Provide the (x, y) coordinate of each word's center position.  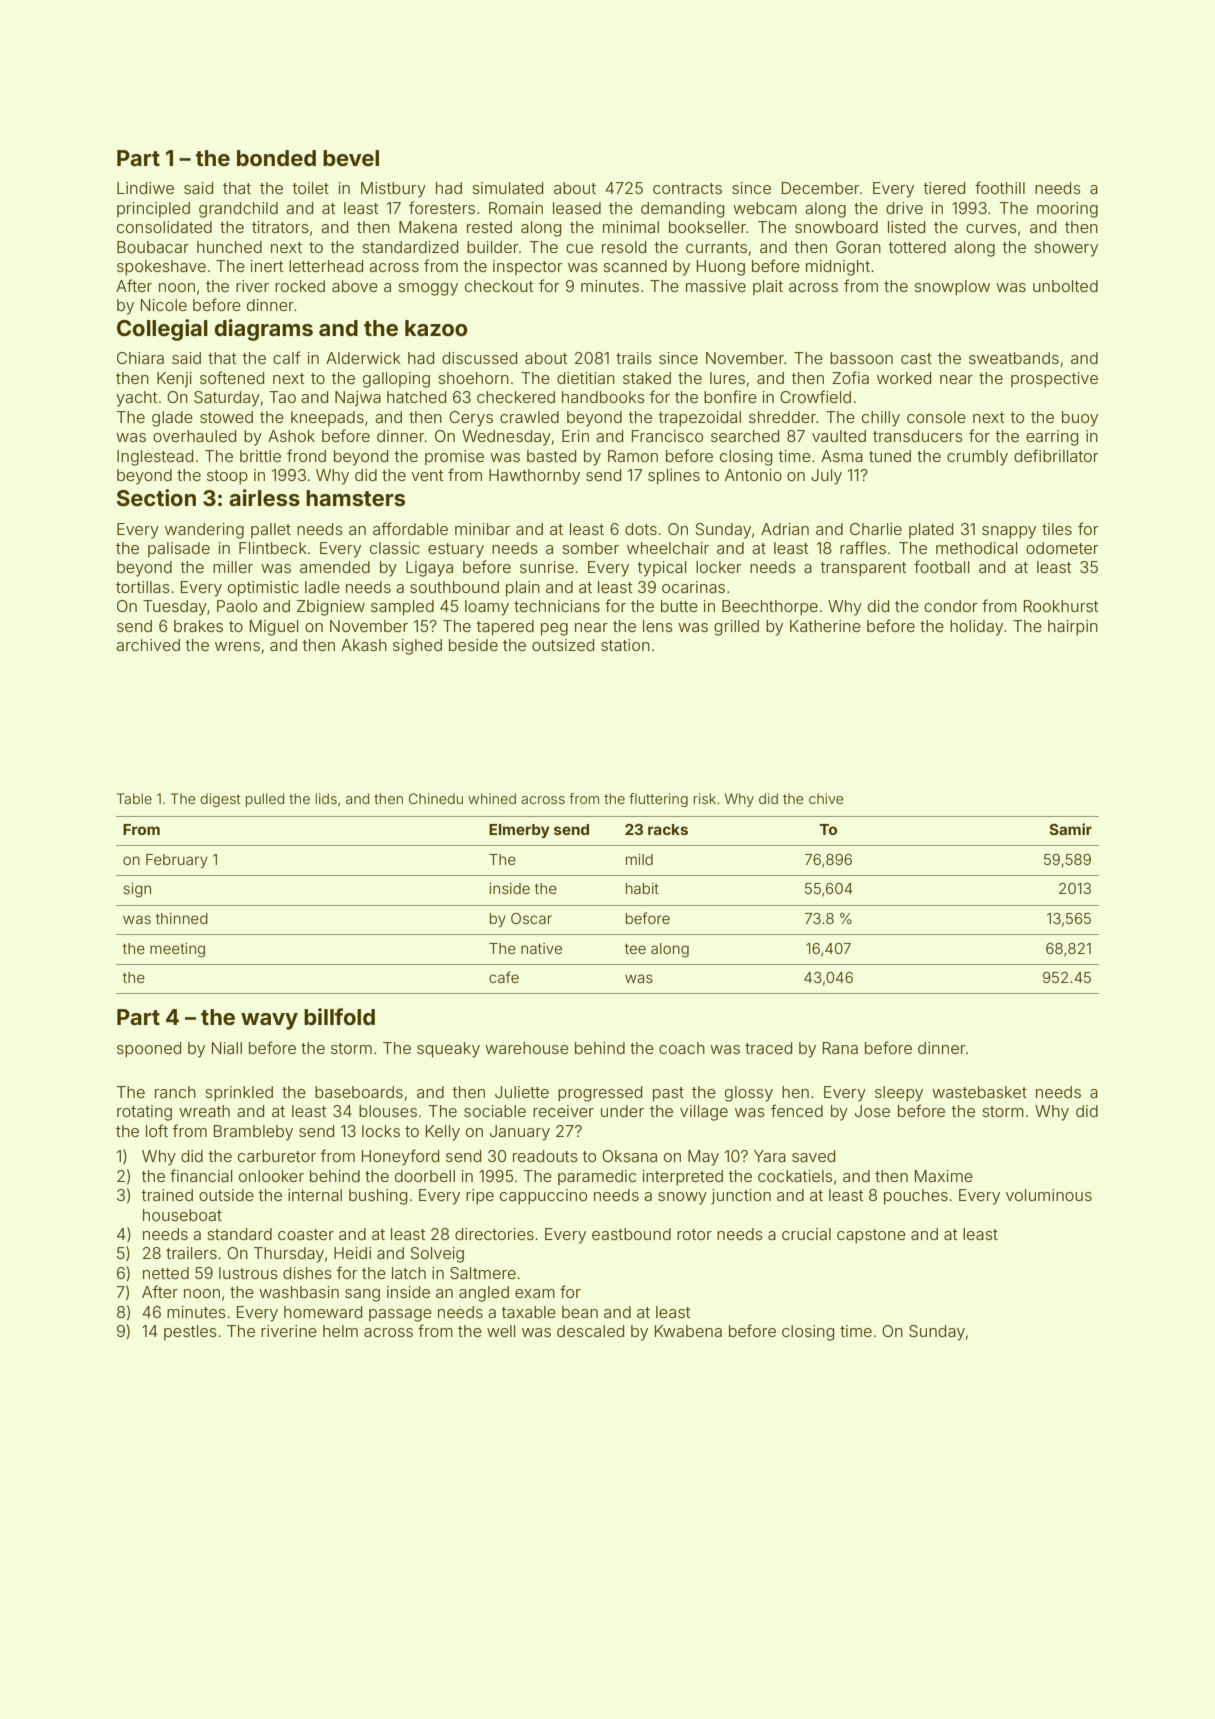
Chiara (140, 358)
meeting (177, 950)
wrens (237, 646)
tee (635, 949)
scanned (635, 266)
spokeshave (161, 268)
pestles (190, 1332)
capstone (871, 1236)
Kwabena (688, 1331)
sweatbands (1014, 358)
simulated (507, 188)
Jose (872, 1111)
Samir (1070, 829)
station (625, 645)
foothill (1000, 187)
